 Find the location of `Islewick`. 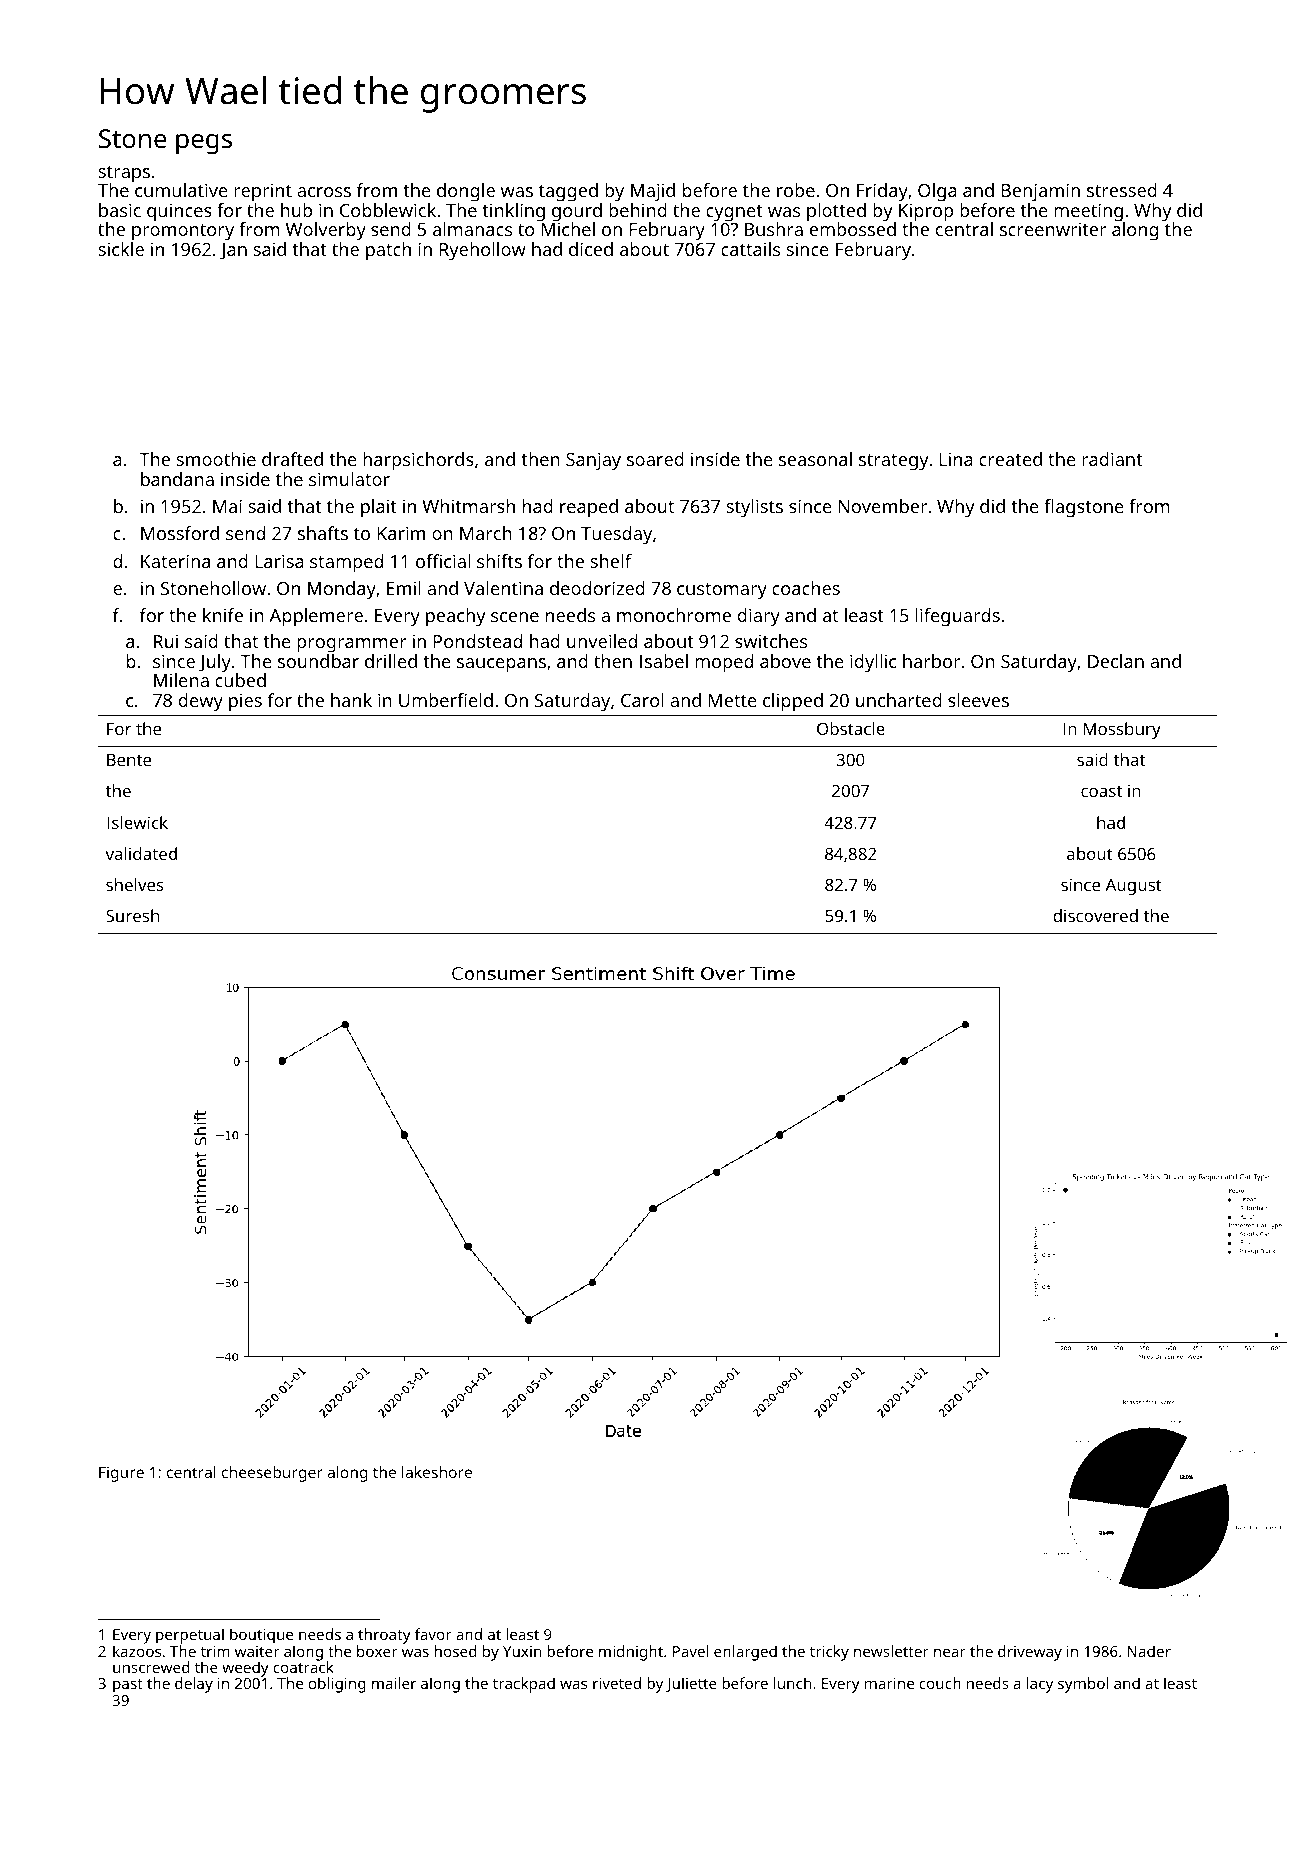

Islewick is located at coordinates (137, 822).
